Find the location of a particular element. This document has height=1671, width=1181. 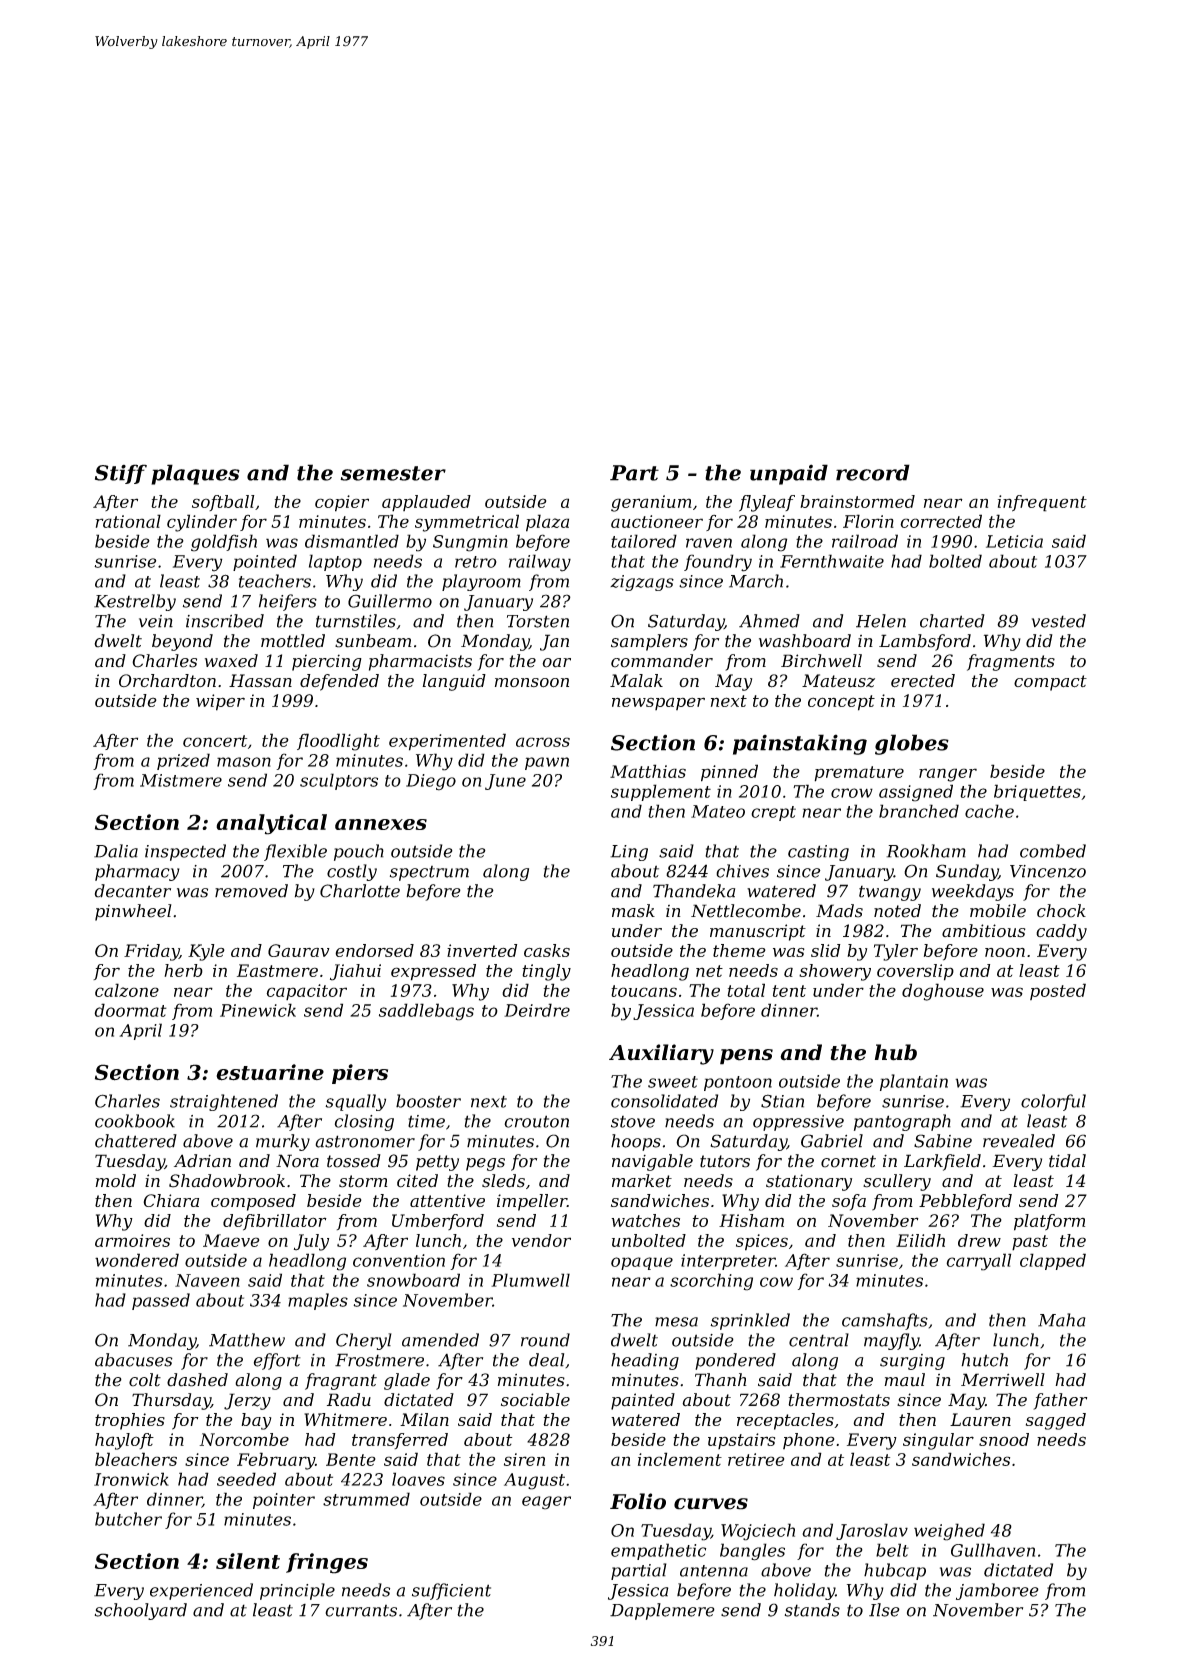

Matthew is located at coordinates (247, 1340).
